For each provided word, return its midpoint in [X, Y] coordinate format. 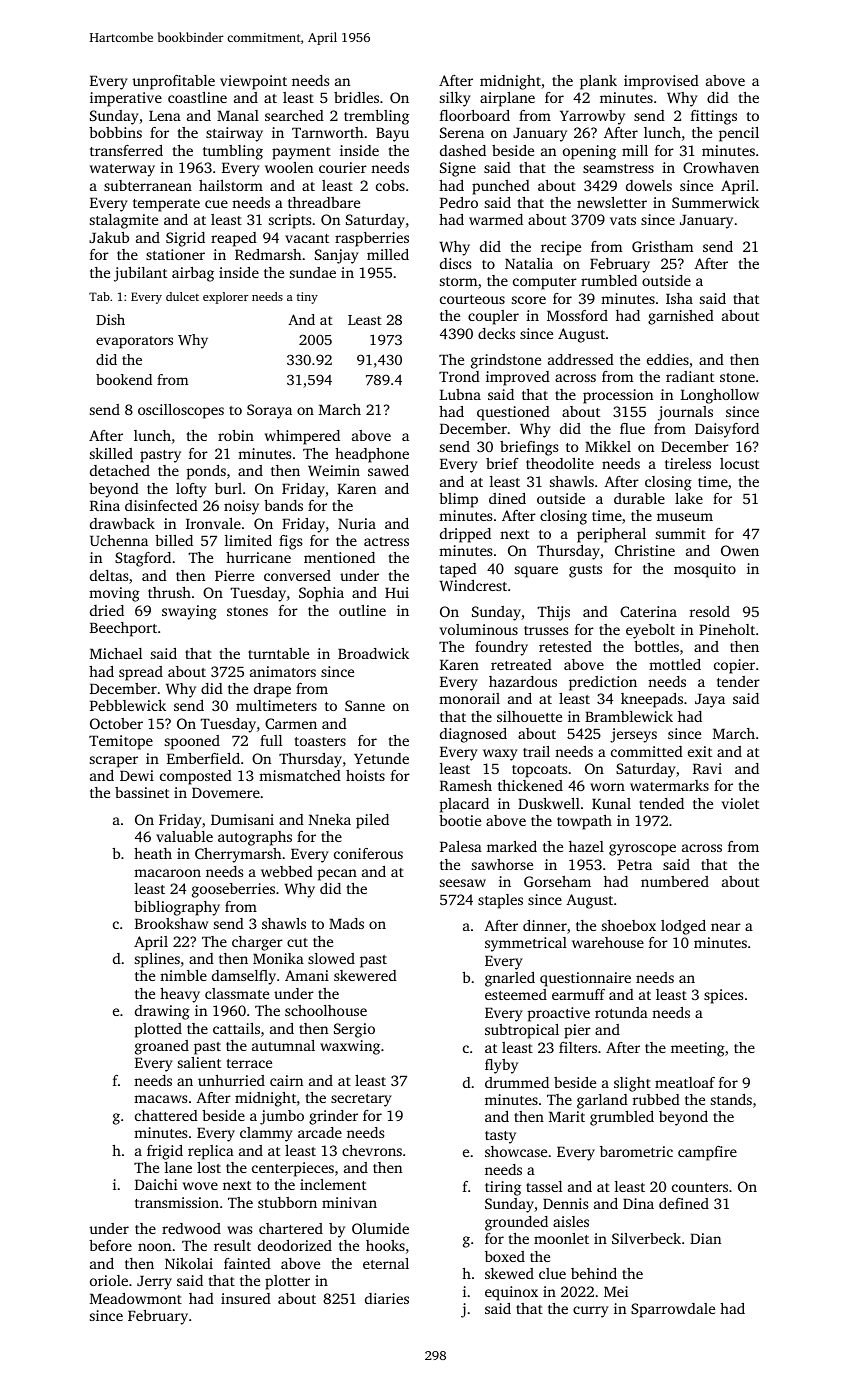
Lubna [460, 394]
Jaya [710, 700]
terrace [249, 1063]
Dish [110, 319]
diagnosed [473, 735]
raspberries [372, 239]
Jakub [109, 237]
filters [578, 1047]
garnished [681, 317]
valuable [184, 836]
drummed [517, 1082]
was [239, 1230]
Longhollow [720, 396]
